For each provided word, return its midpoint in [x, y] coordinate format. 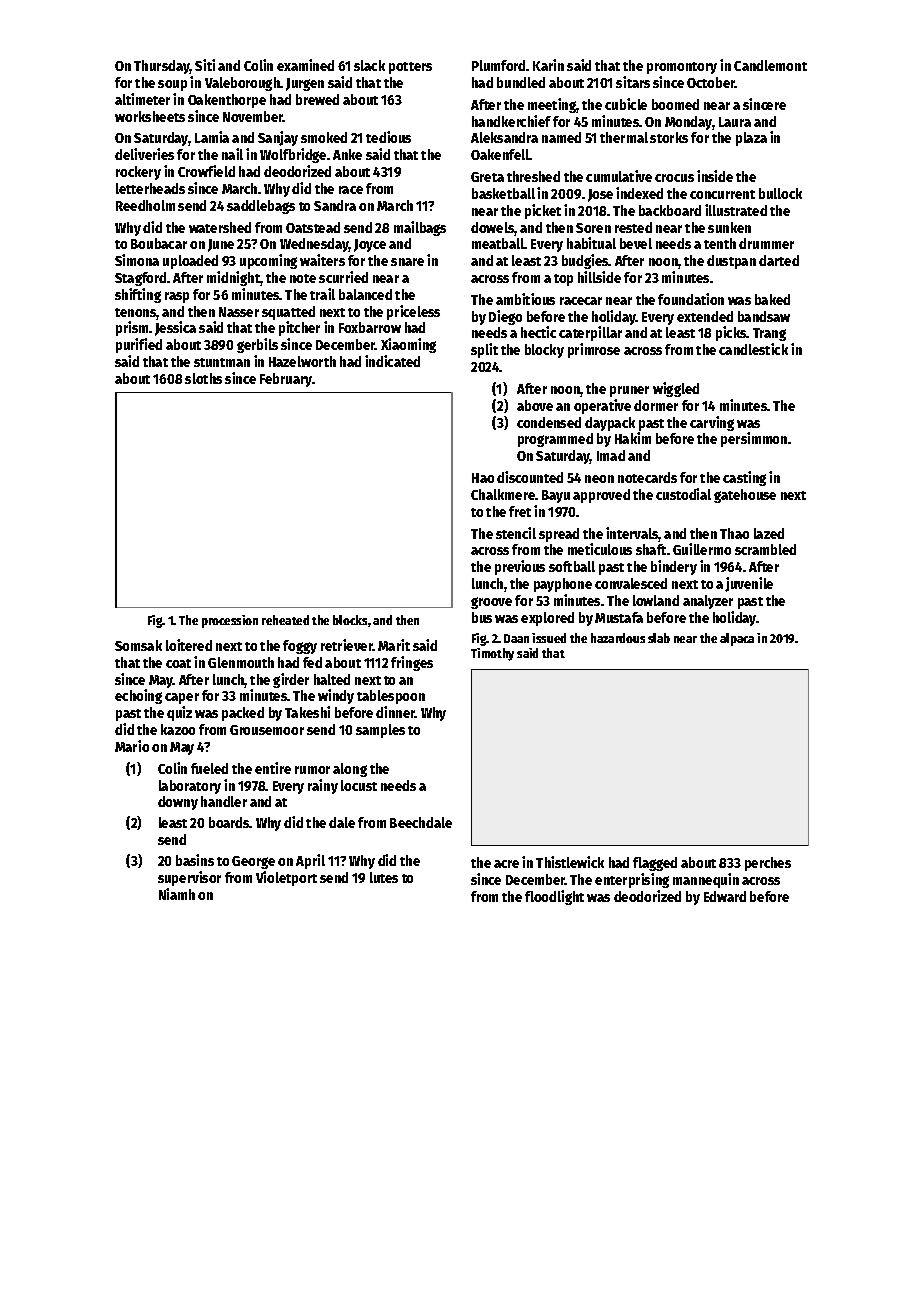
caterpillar [590, 333]
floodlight [554, 897]
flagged [655, 864]
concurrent [722, 194]
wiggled [676, 389]
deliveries [144, 154]
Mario [132, 746]
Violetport [286, 878]
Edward [725, 896]
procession [230, 621]
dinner [396, 712]
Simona [137, 260]
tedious [388, 137]
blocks [350, 620]
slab [659, 638]
